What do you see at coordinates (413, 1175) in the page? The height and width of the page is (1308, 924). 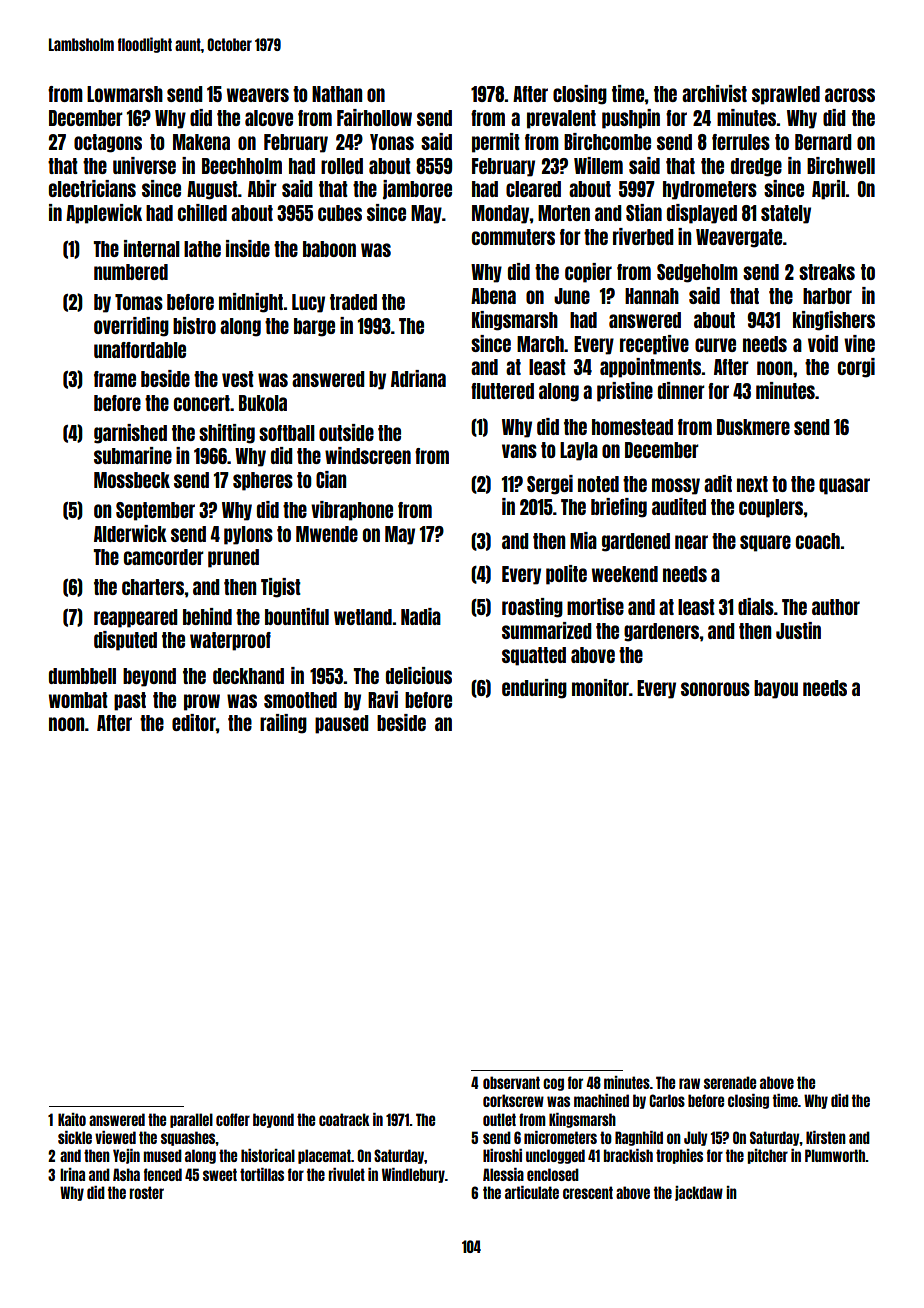 I see `Windlebury` at bounding box center [413, 1175].
